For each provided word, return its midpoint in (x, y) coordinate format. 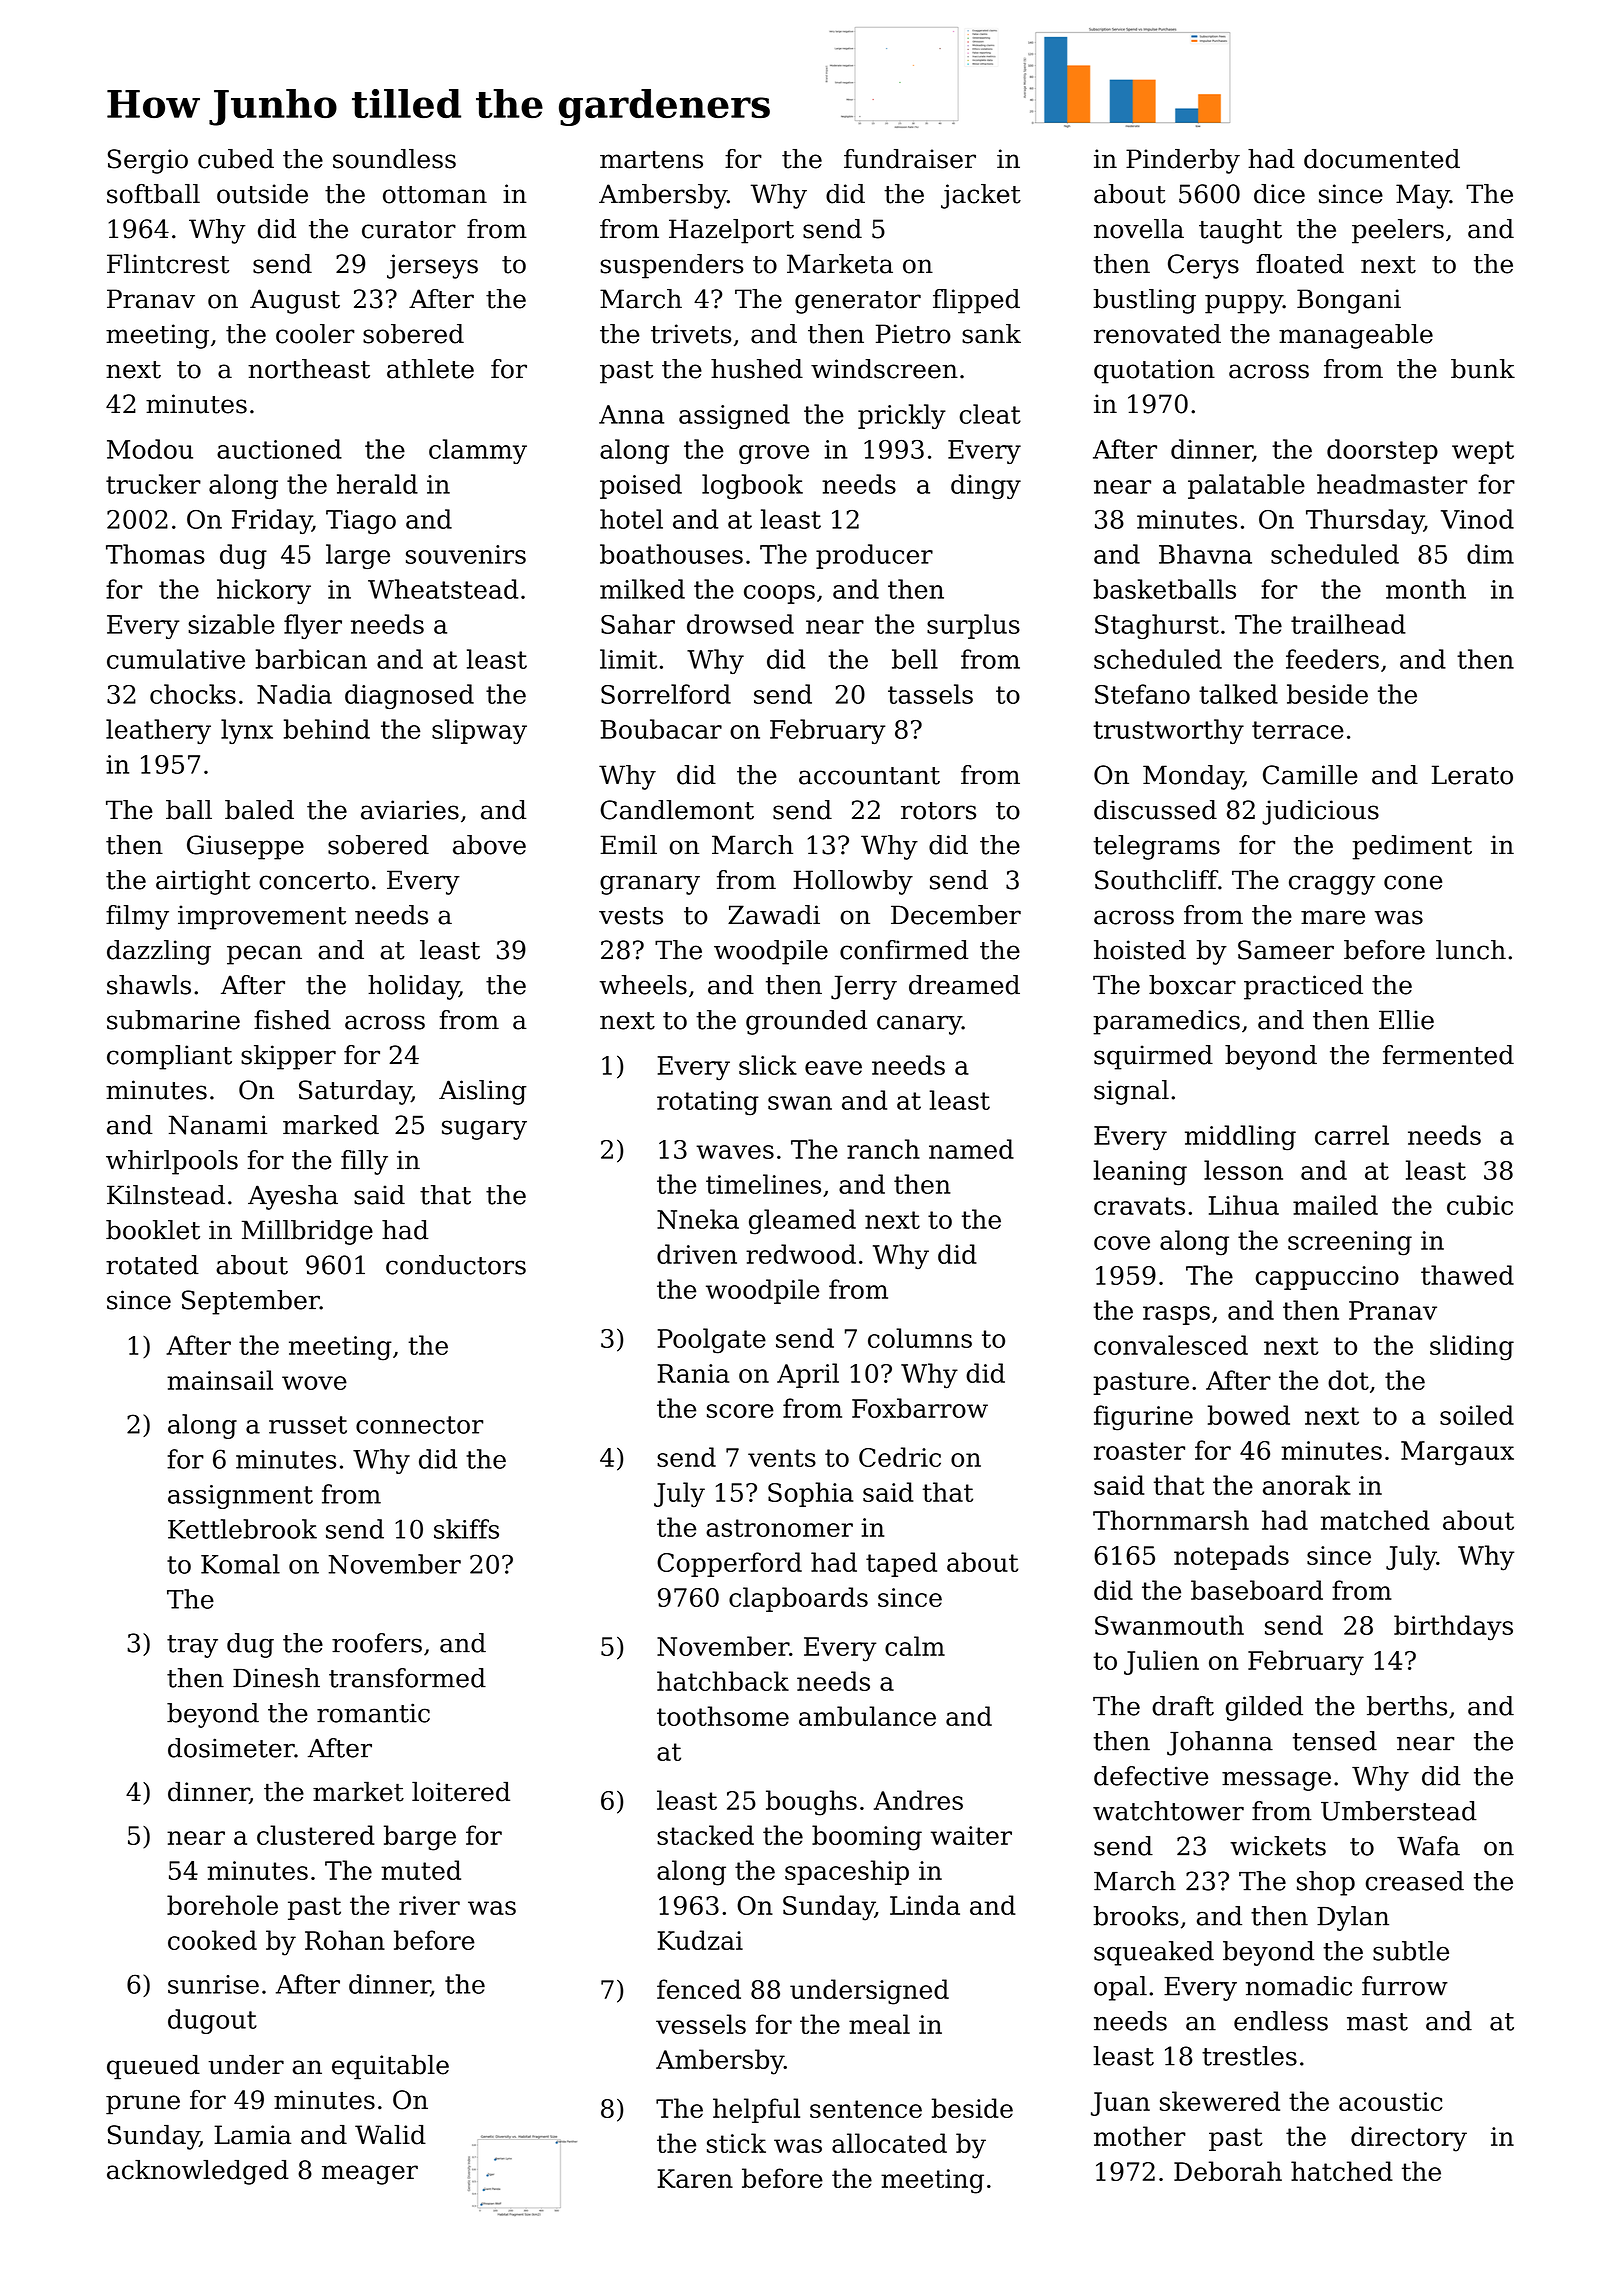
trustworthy (1168, 731)
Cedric (900, 1457)
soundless (394, 159)
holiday (413, 987)
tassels (930, 694)
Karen (695, 2178)
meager (370, 2175)
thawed (1467, 1275)
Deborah (1228, 2171)
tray (192, 1646)
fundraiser (910, 159)
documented (1382, 159)
